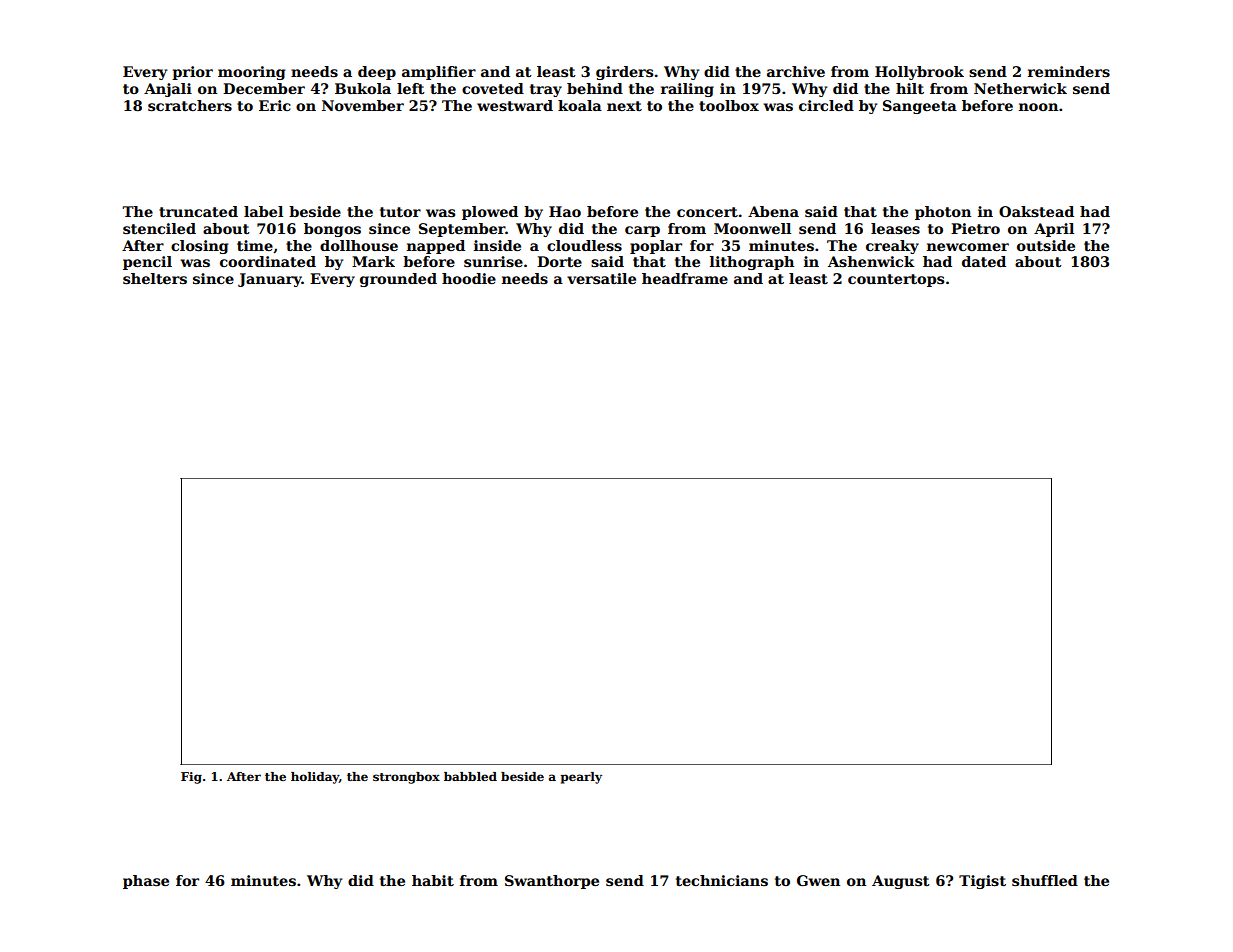 The width and height of the screenshot is (1233, 952). I want to click on Hao, so click(565, 211).
